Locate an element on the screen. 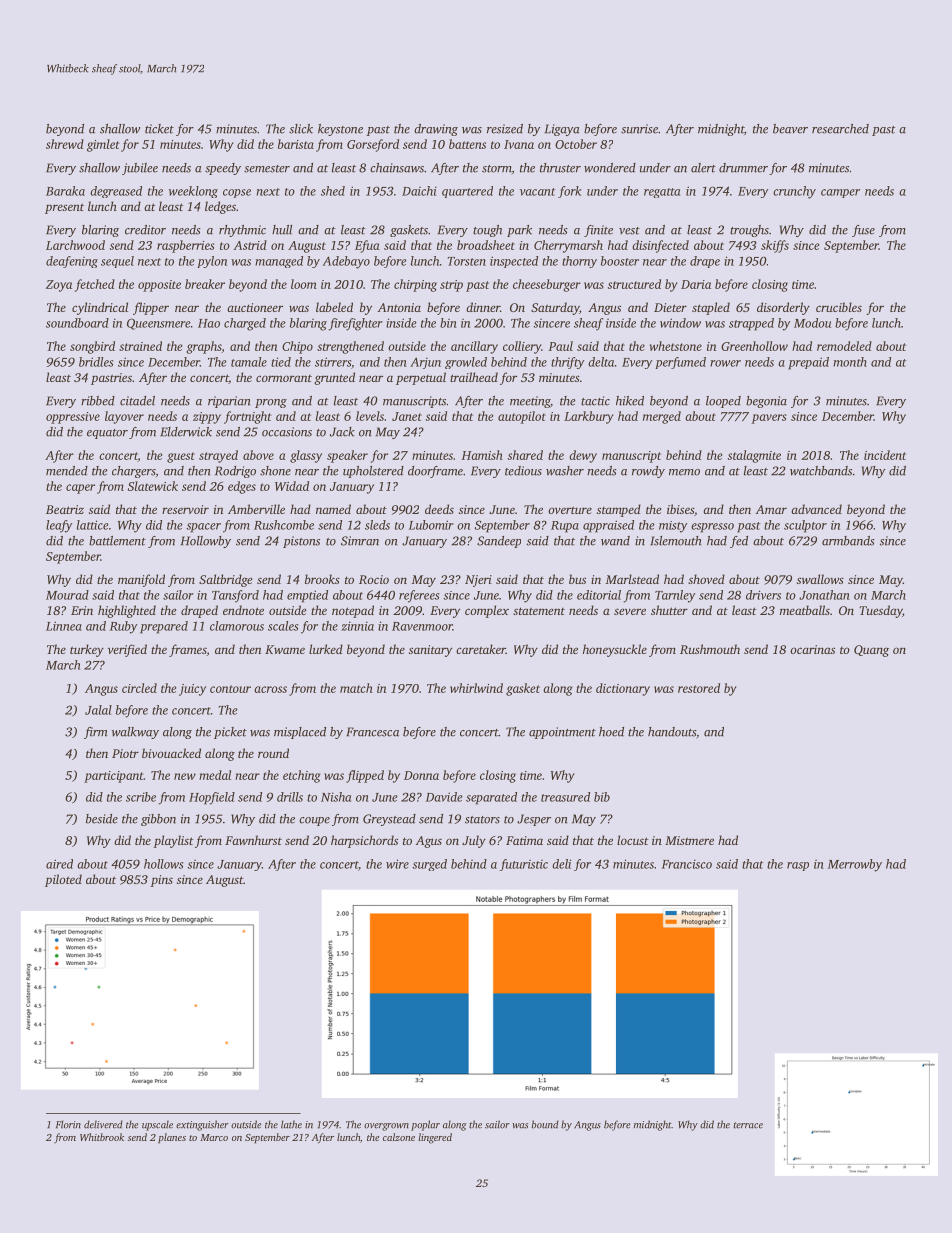 This screenshot has height=1233, width=952. deafening is located at coordinates (72, 262).
